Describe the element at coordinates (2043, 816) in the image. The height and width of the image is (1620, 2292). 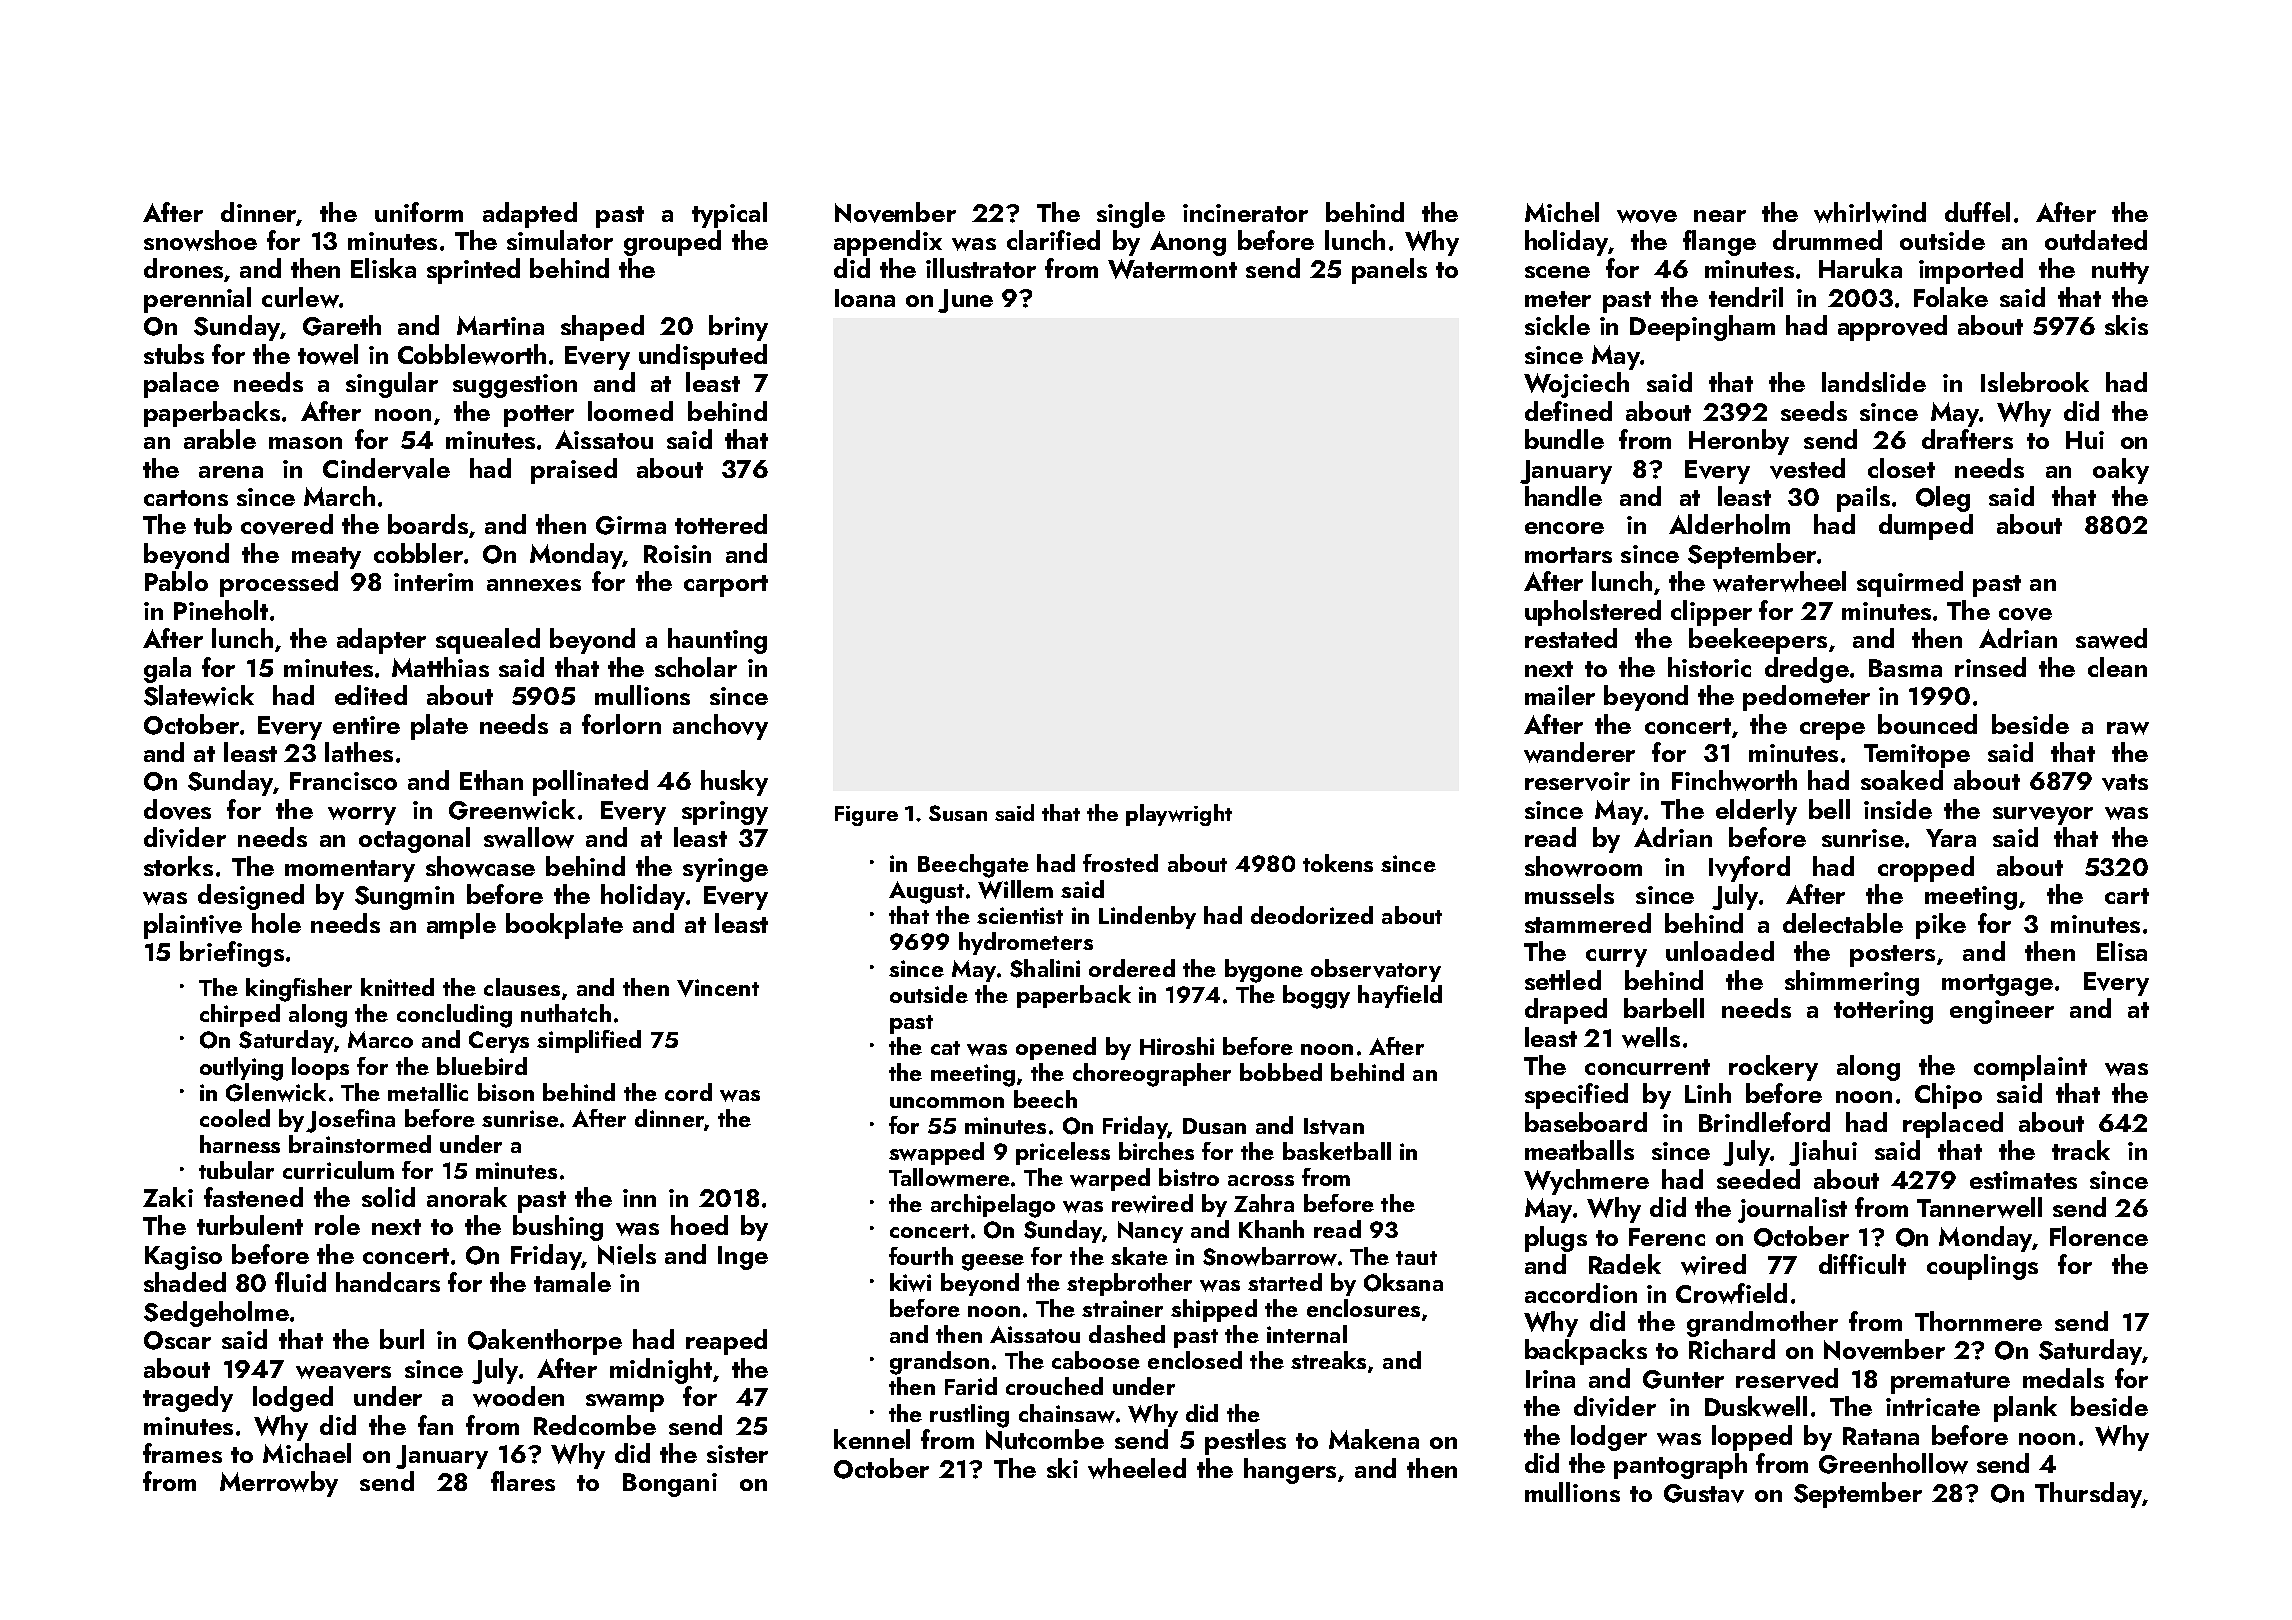
I see `surveyor` at that location.
